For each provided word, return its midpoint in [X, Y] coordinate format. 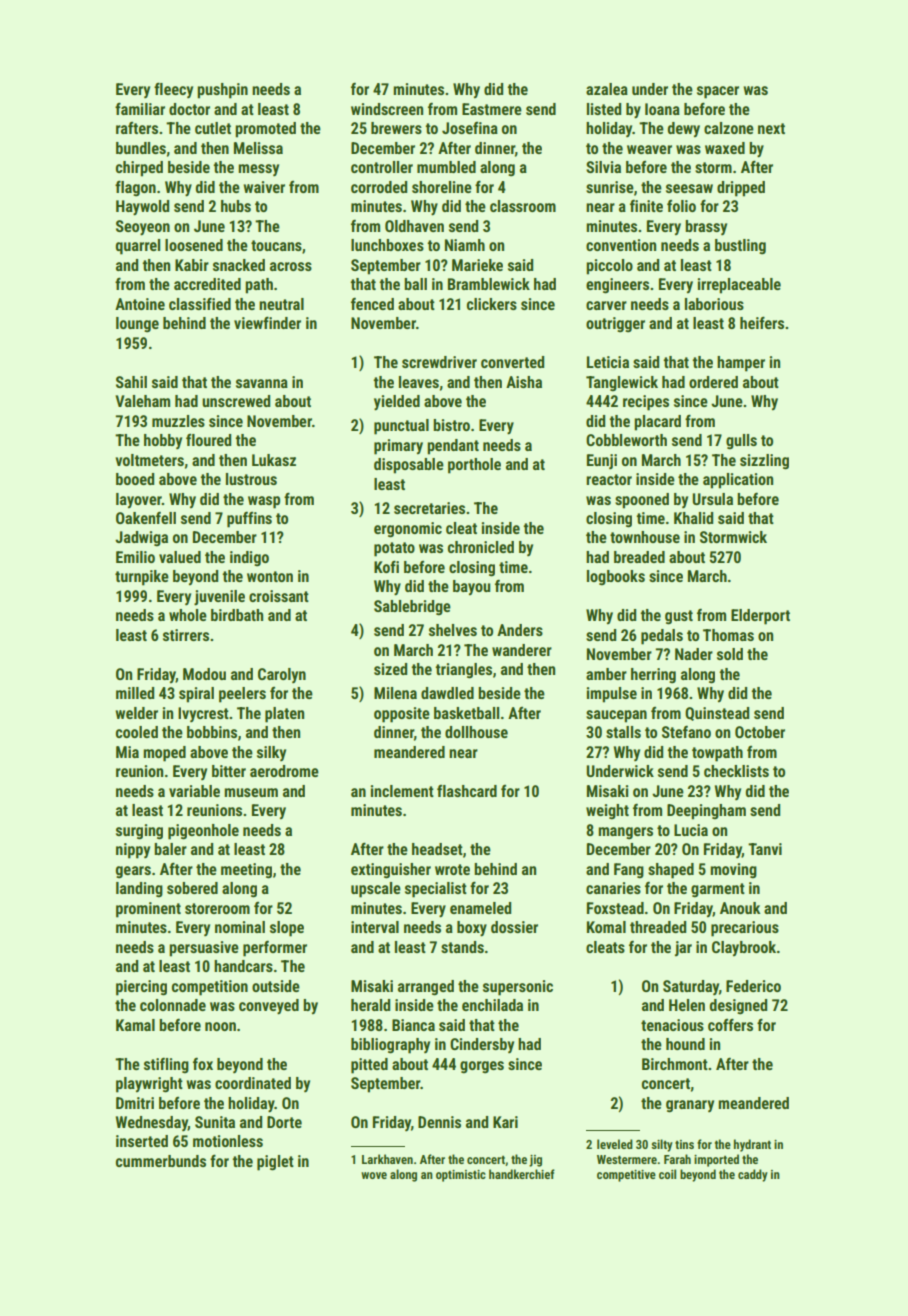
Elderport [760, 617]
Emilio [135, 557]
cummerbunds [161, 1161]
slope [287, 929]
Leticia [608, 362]
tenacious [672, 1025]
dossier [514, 927]
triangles [463, 671]
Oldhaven [414, 226]
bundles [141, 148]
